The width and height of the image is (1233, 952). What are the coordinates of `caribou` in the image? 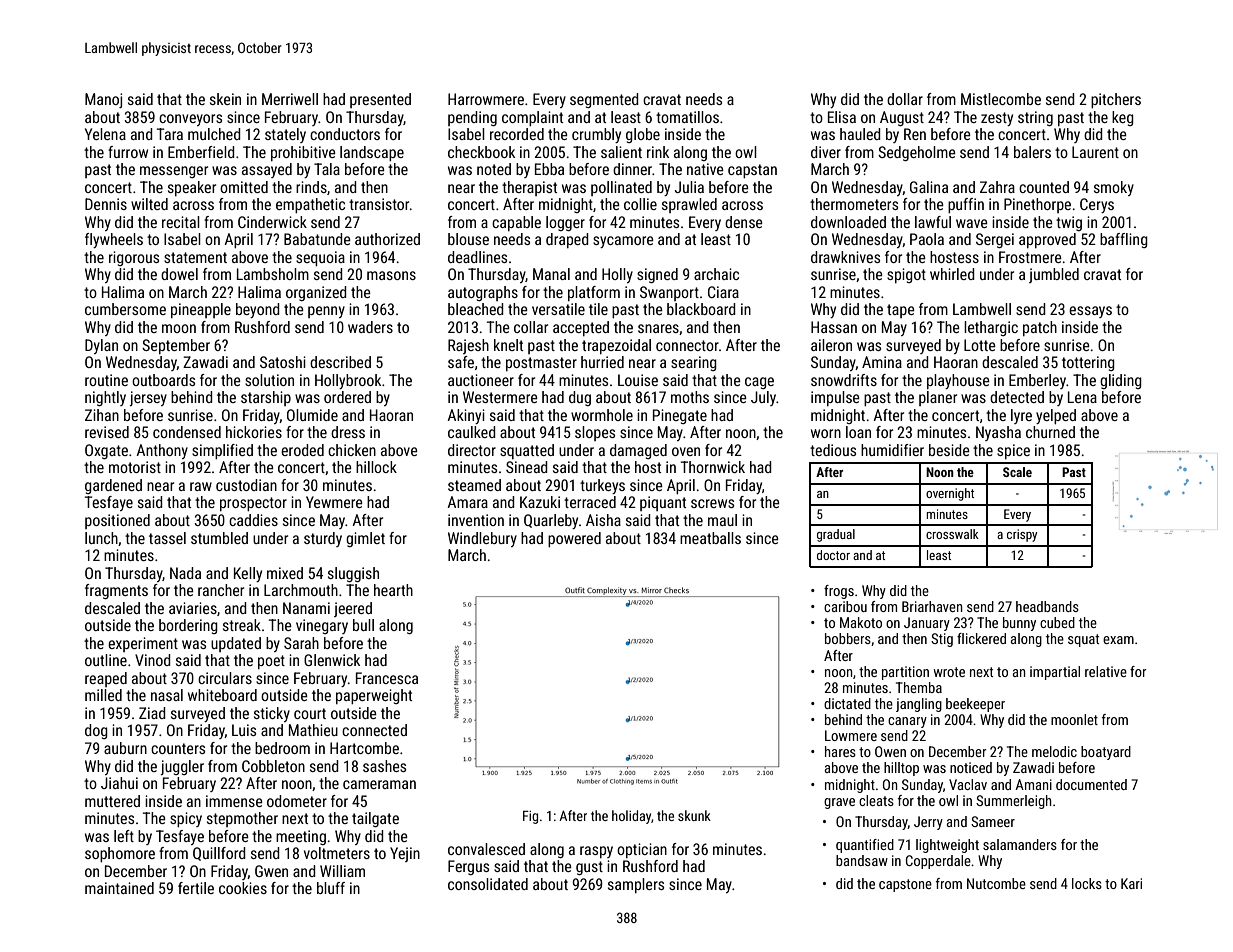 It's located at (845, 606).
